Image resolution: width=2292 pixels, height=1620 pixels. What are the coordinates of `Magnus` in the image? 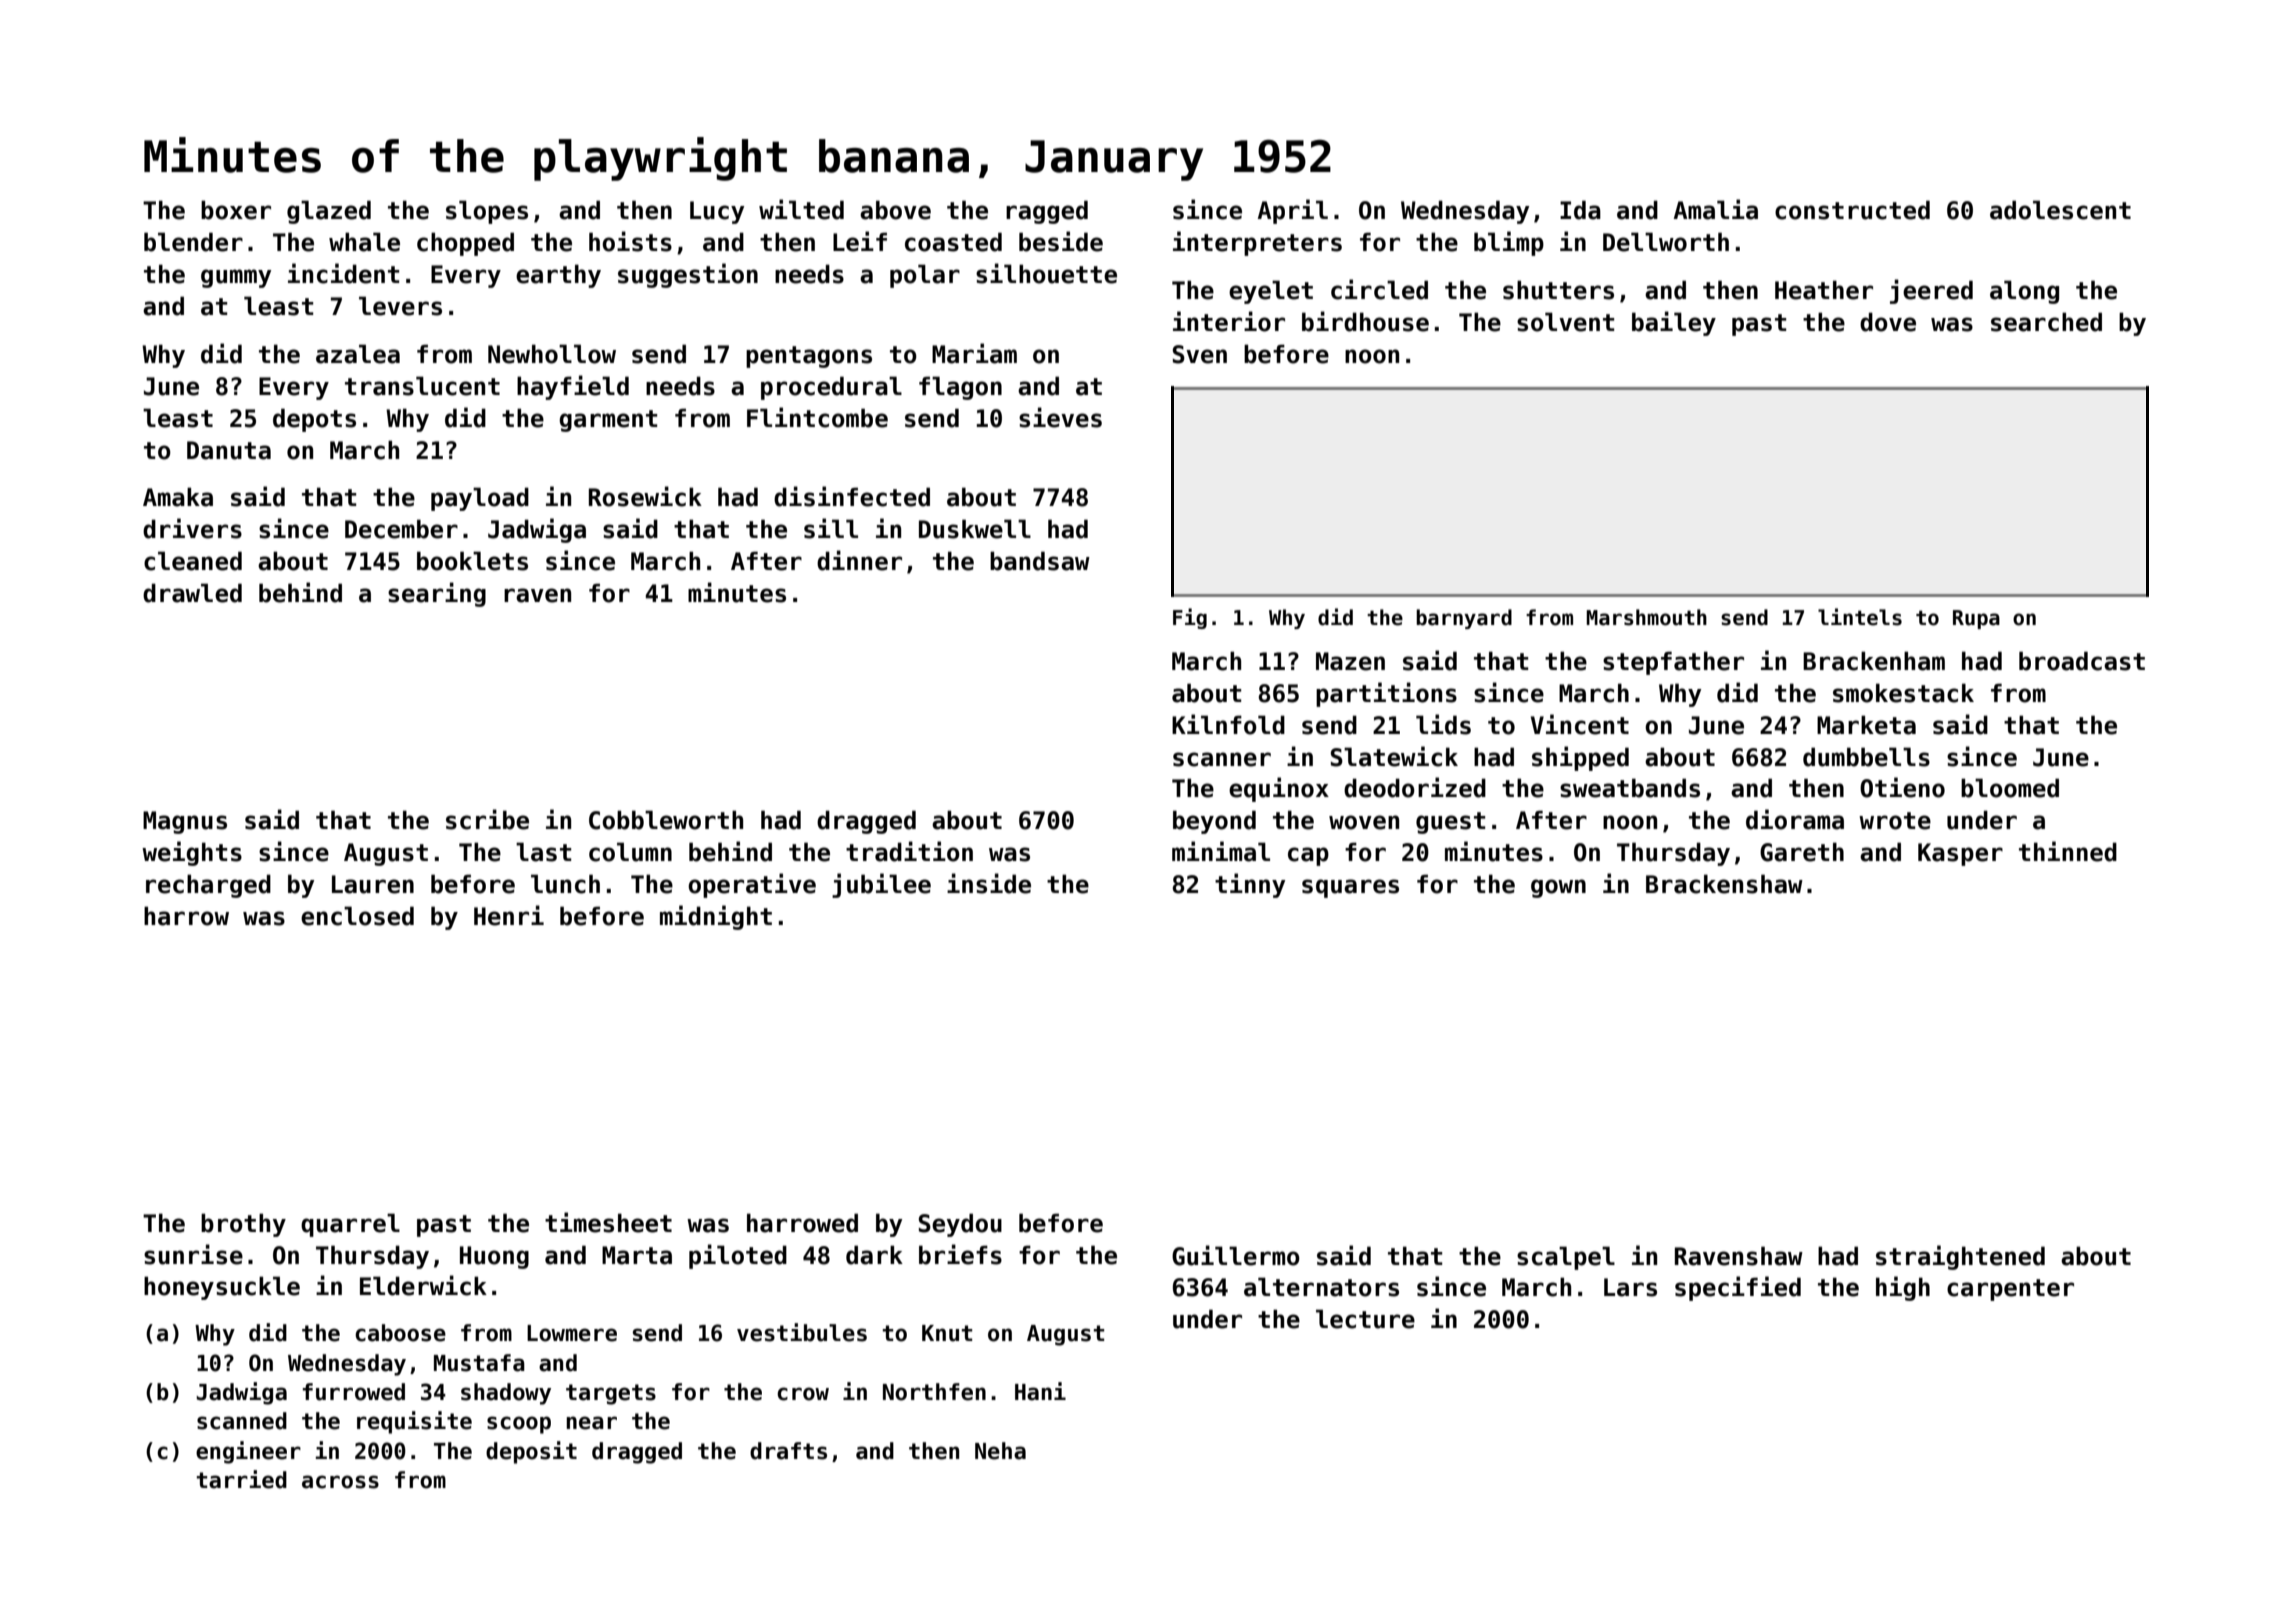 It's located at (185, 822).
